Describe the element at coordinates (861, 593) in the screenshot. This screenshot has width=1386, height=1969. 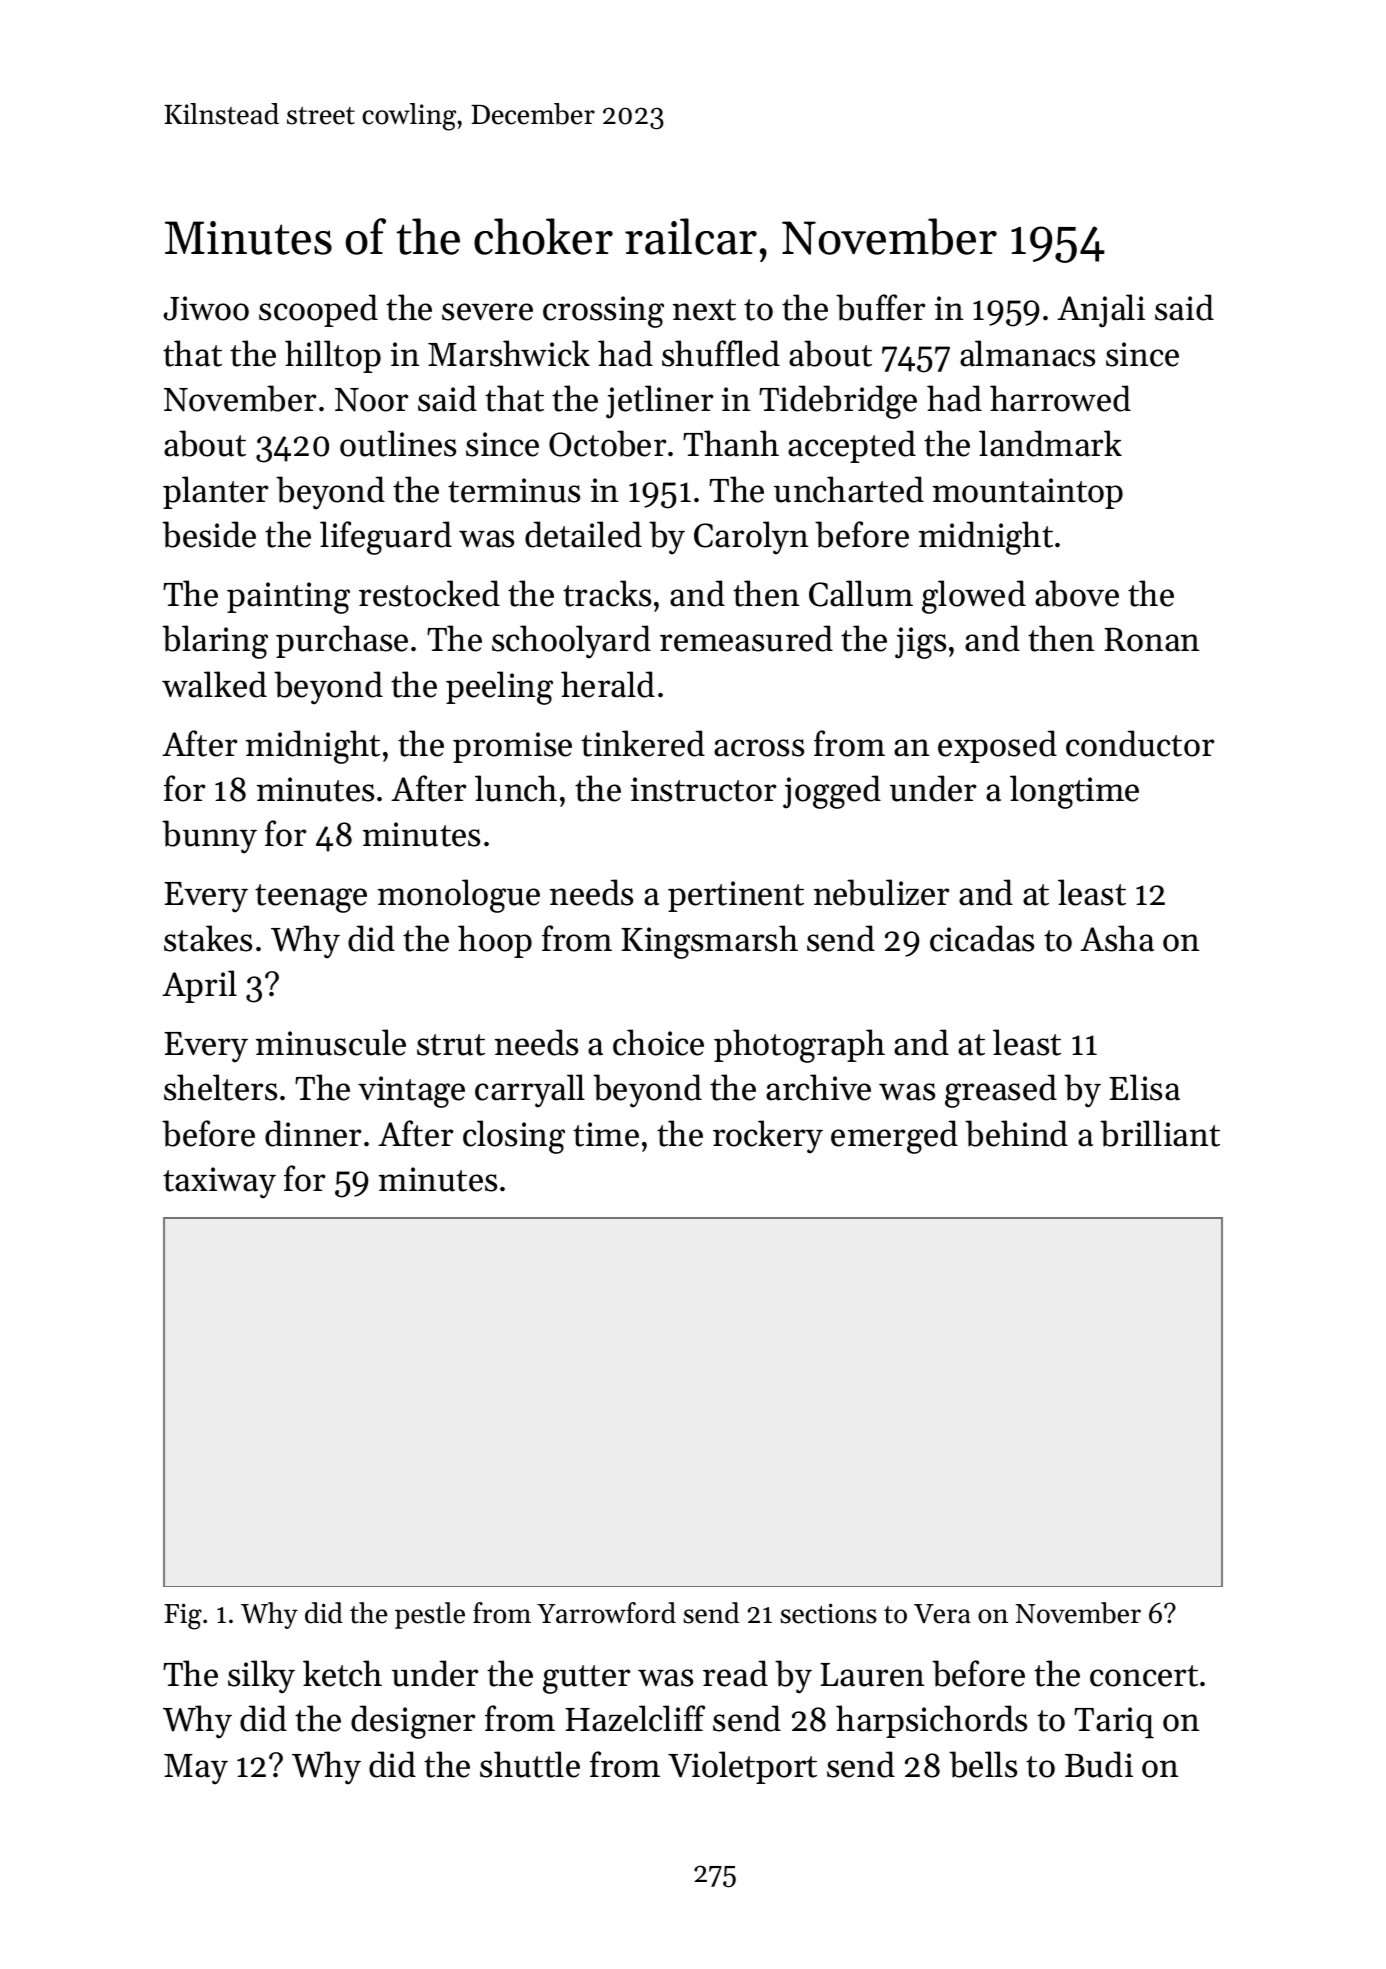
I see `Callum` at that location.
